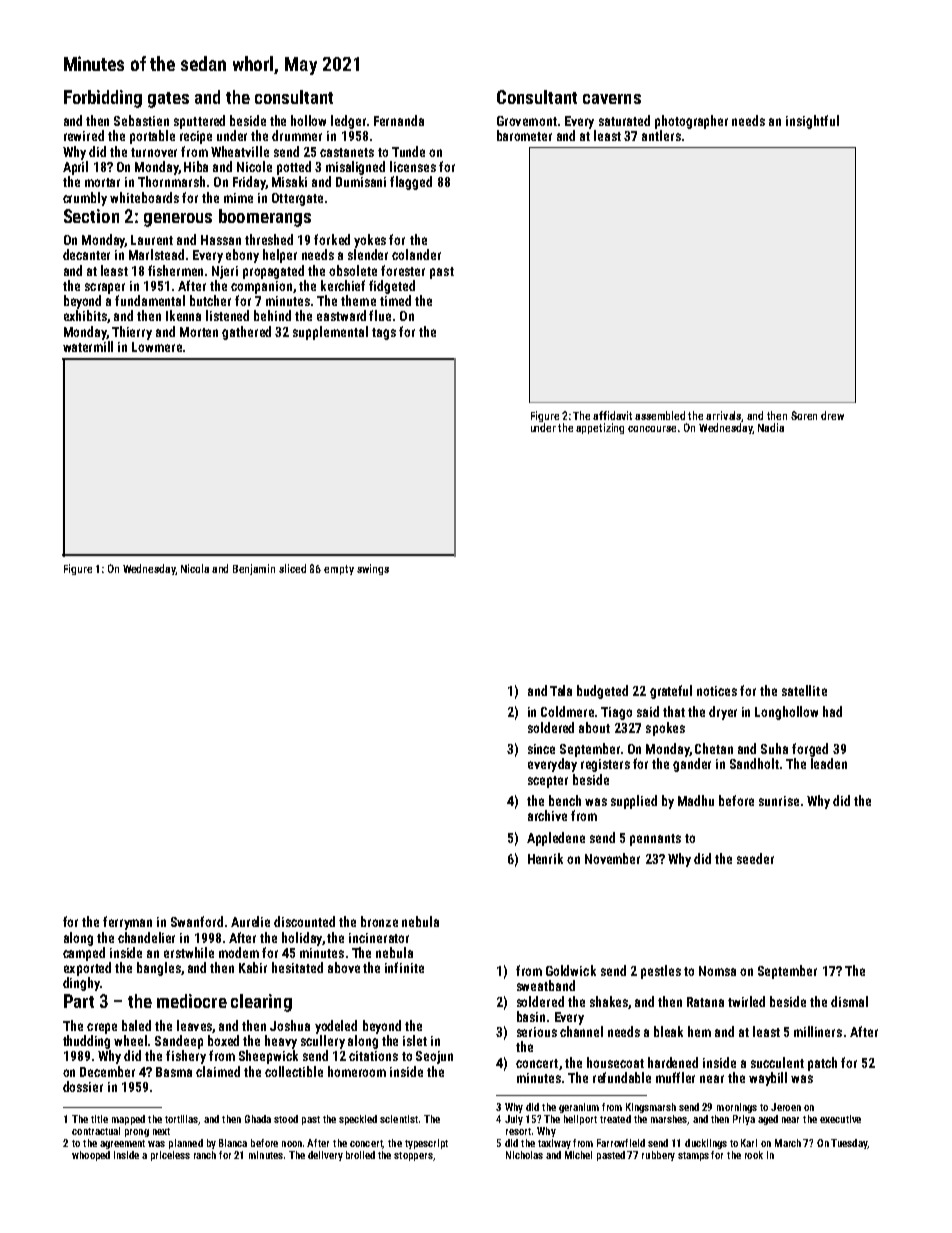  What do you see at coordinates (812, 122) in the screenshot?
I see `insightful` at bounding box center [812, 122].
